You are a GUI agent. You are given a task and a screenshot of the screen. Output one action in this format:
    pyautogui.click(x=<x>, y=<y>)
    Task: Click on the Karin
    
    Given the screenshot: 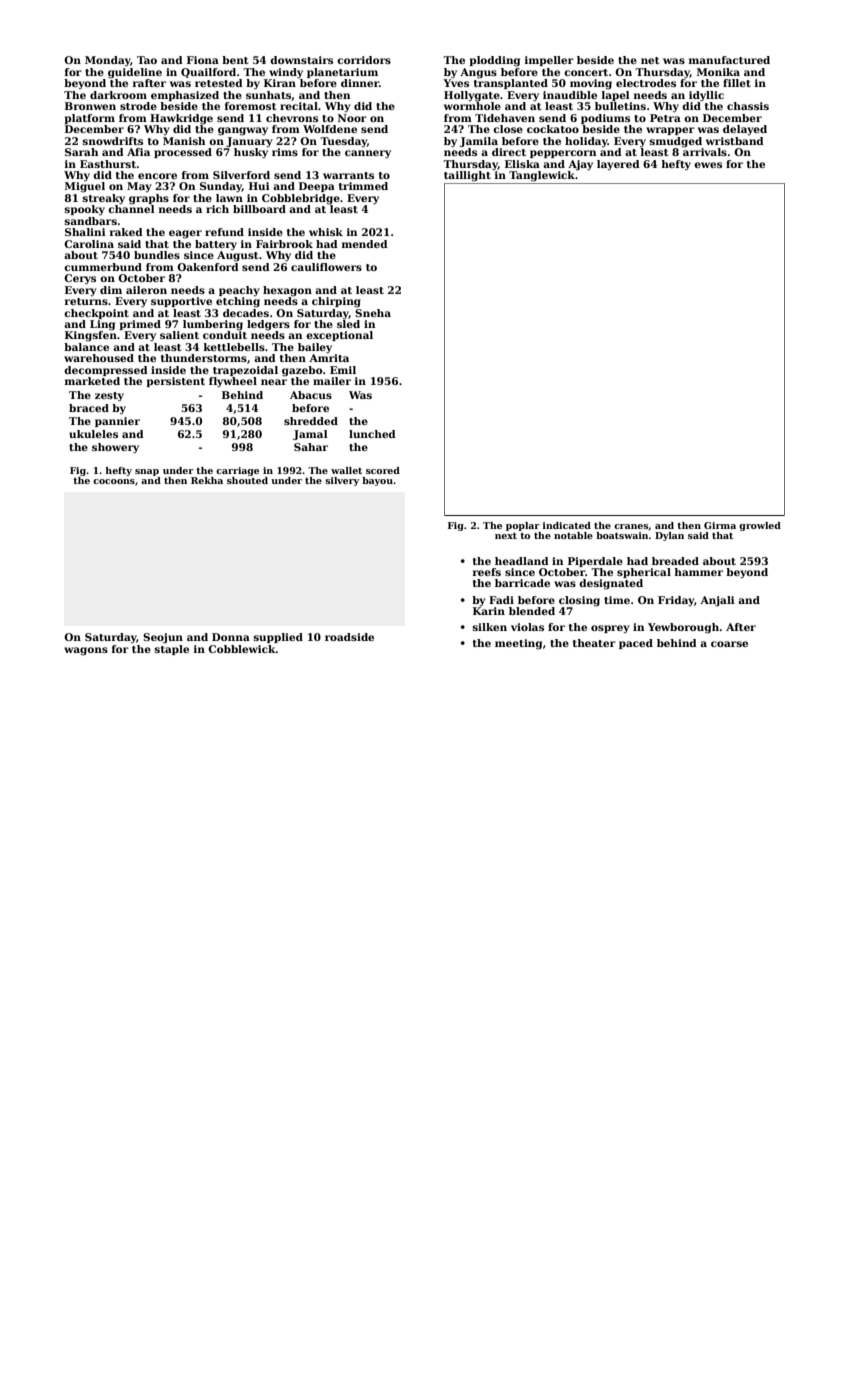 What is the action you would take?
    pyautogui.click(x=489, y=611)
